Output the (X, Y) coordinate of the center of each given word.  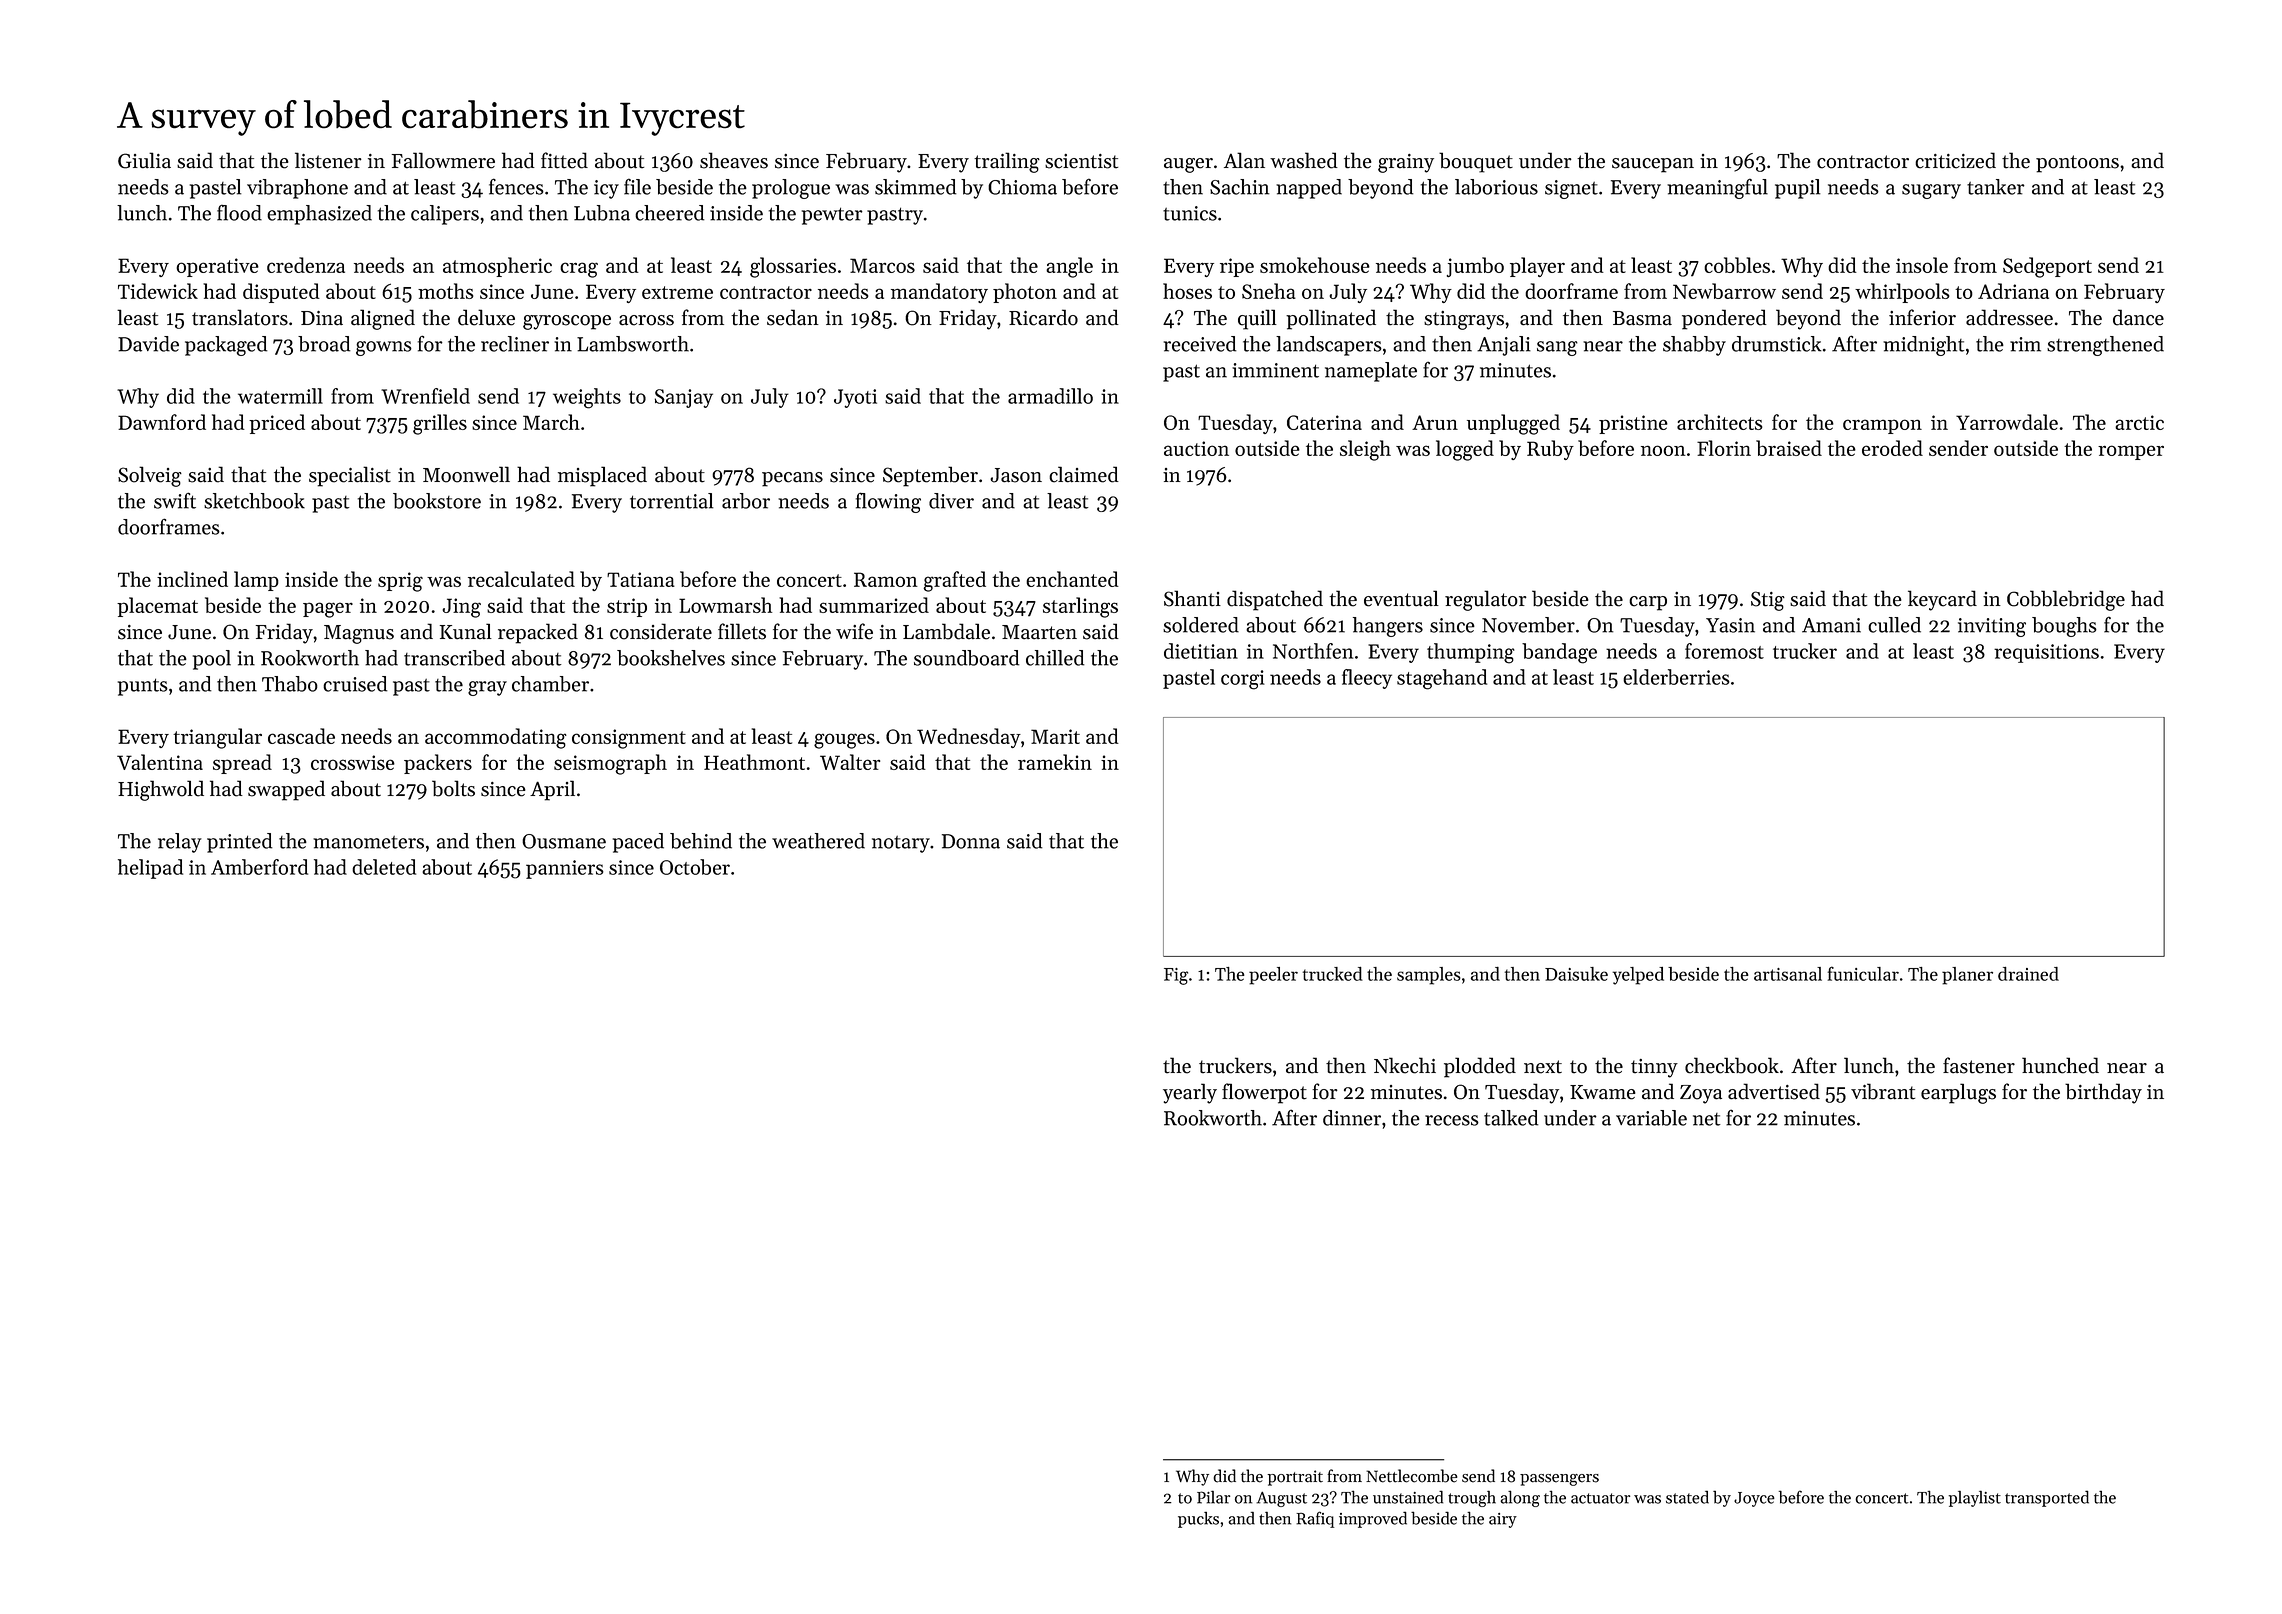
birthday (2103, 1093)
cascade (301, 736)
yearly (1190, 1093)
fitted (564, 160)
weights (587, 398)
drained (2028, 974)
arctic (2139, 422)
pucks (1198, 1520)
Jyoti (855, 398)
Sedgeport (2047, 267)
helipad (150, 869)
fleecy (1367, 679)
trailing (1007, 162)
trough (1472, 1498)
